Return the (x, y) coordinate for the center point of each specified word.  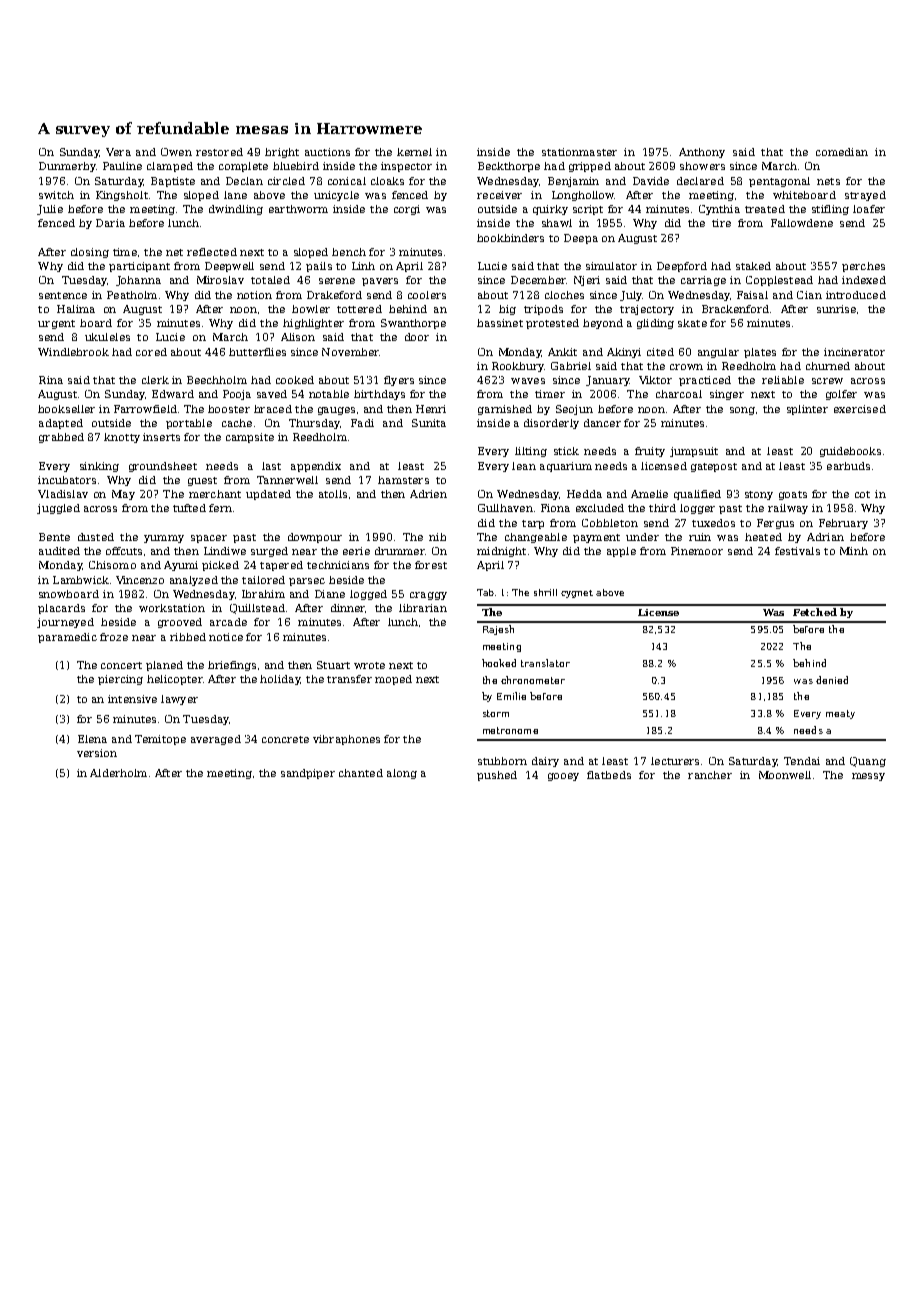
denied (832, 680)
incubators (67, 480)
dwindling (236, 210)
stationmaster (579, 152)
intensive (132, 699)
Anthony (702, 153)
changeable (536, 538)
